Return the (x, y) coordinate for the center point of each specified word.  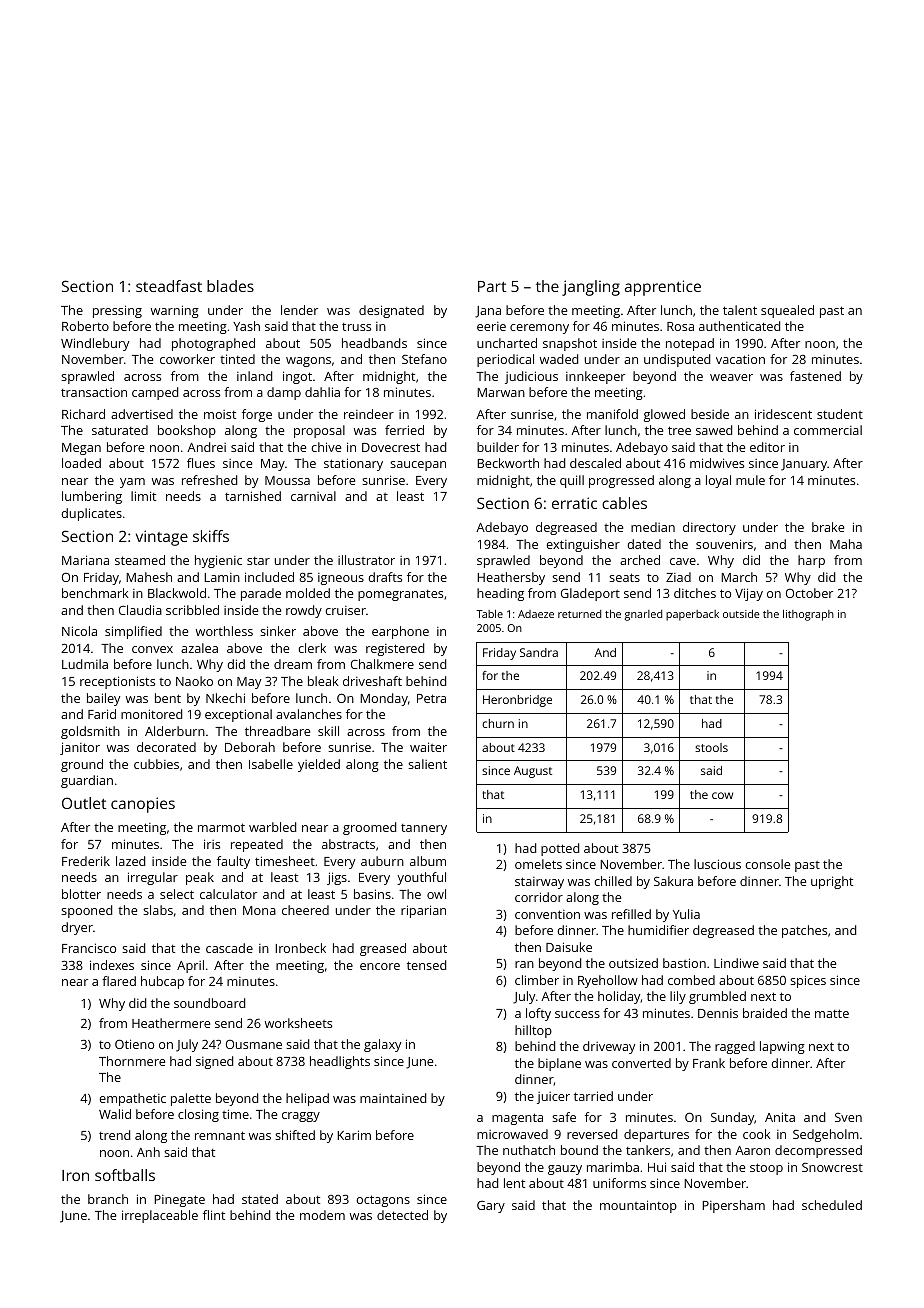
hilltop (533, 1031)
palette (191, 1099)
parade (261, 594)
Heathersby (511, 578)
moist (220, 414)
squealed (787, 311)
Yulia (686, 914)
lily (678, 997)
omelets (538, 864)
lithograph (808, 615)
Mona (259, 910)
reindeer (369, 414)
